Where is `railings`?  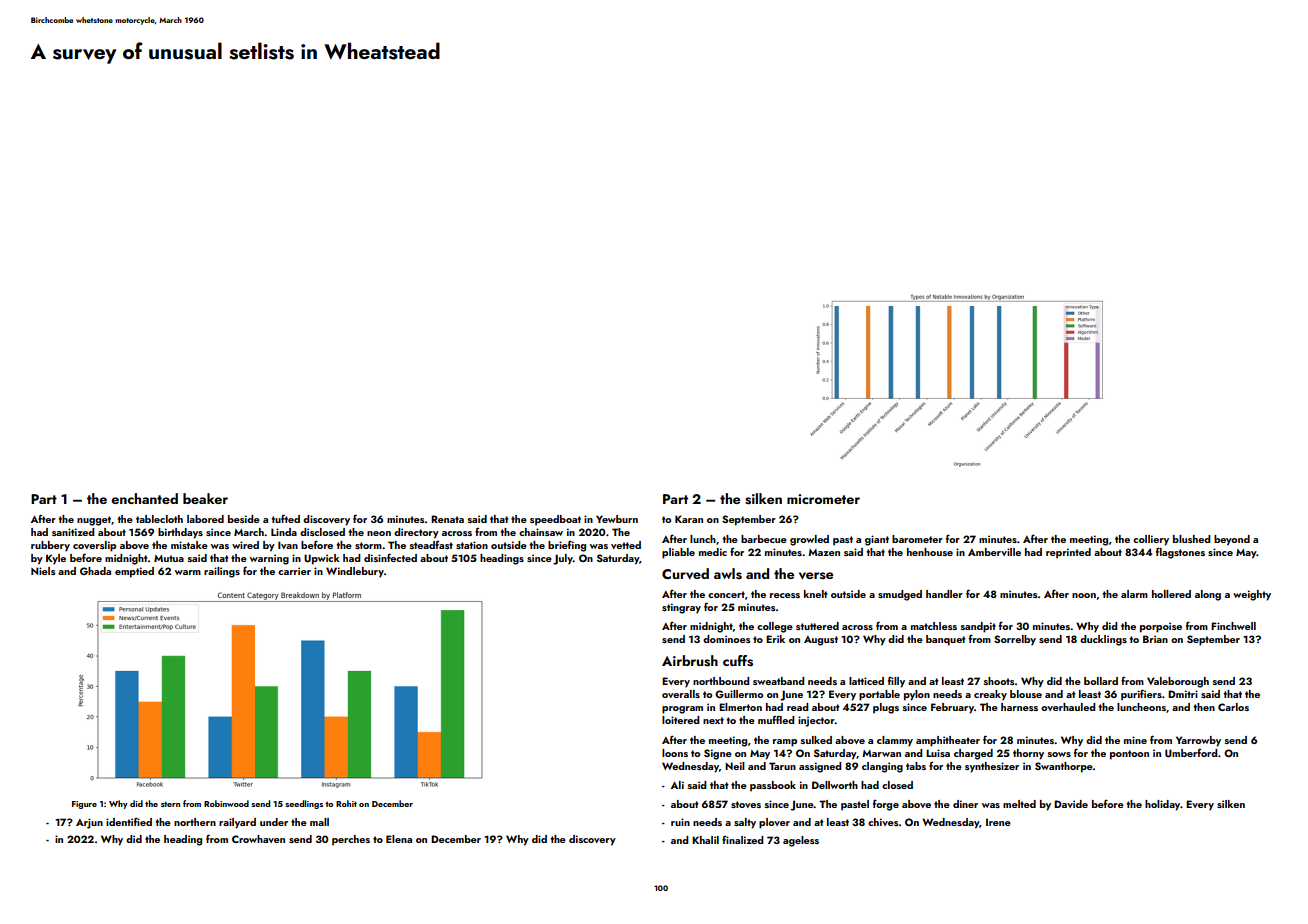 railings is located at coordinates (222, 572).
